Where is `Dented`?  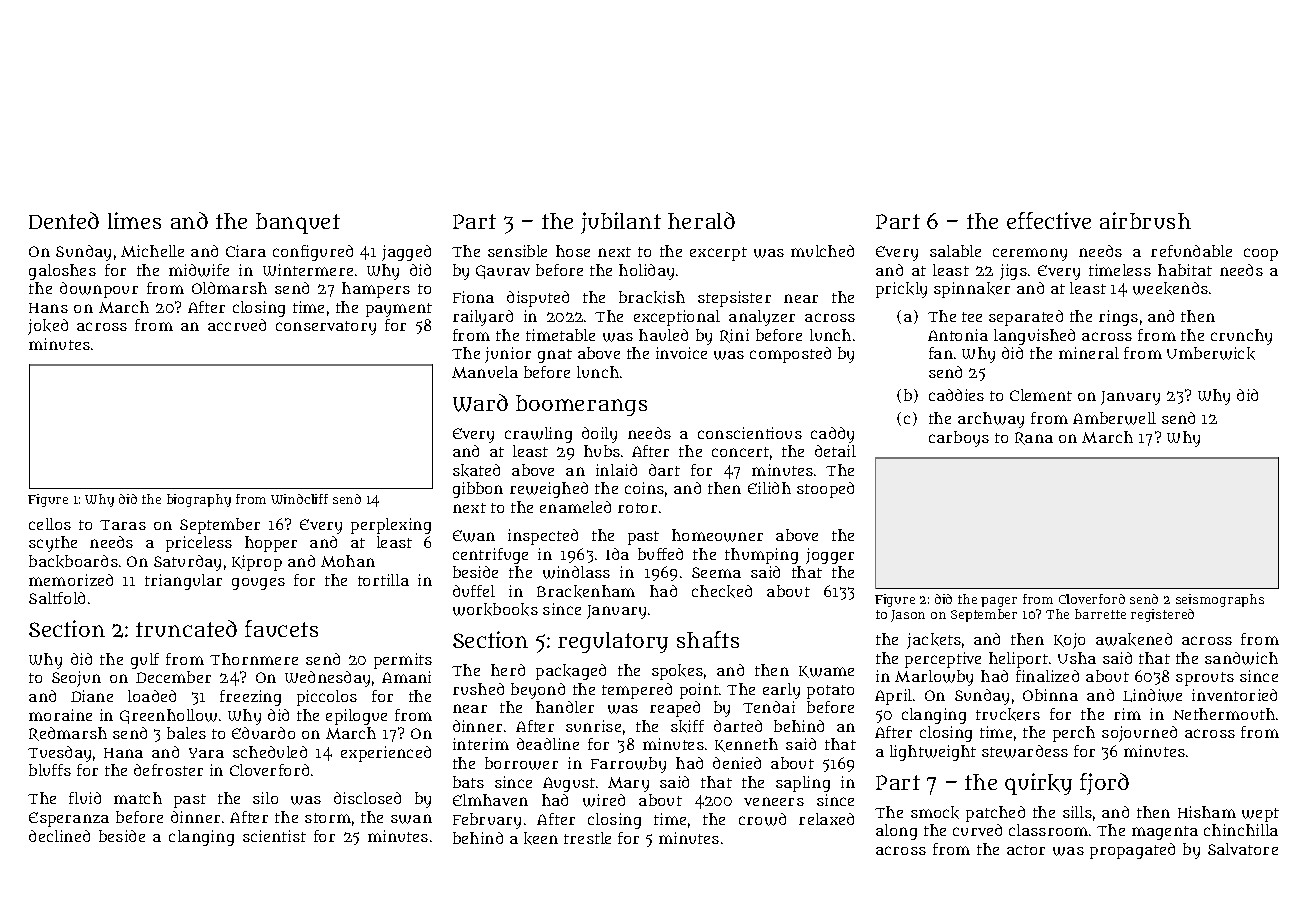 Dented is located at coordinates (64, 220).
